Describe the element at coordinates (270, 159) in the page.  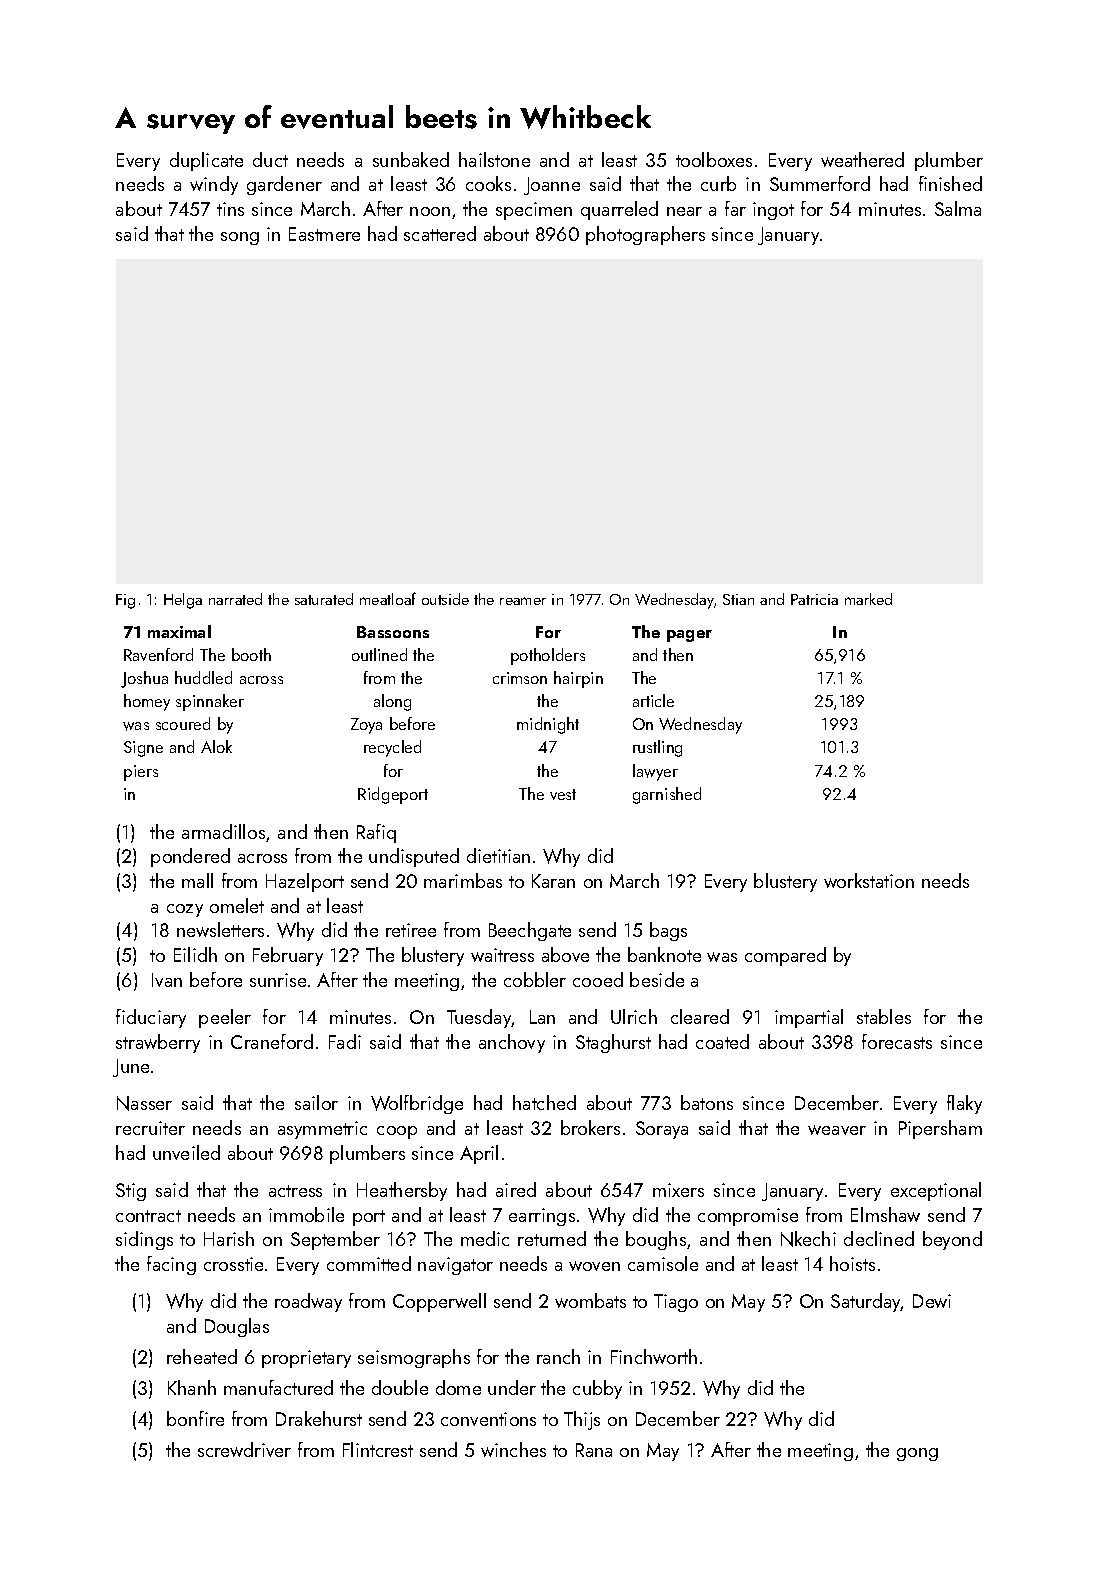
I see `duct` at that location.
